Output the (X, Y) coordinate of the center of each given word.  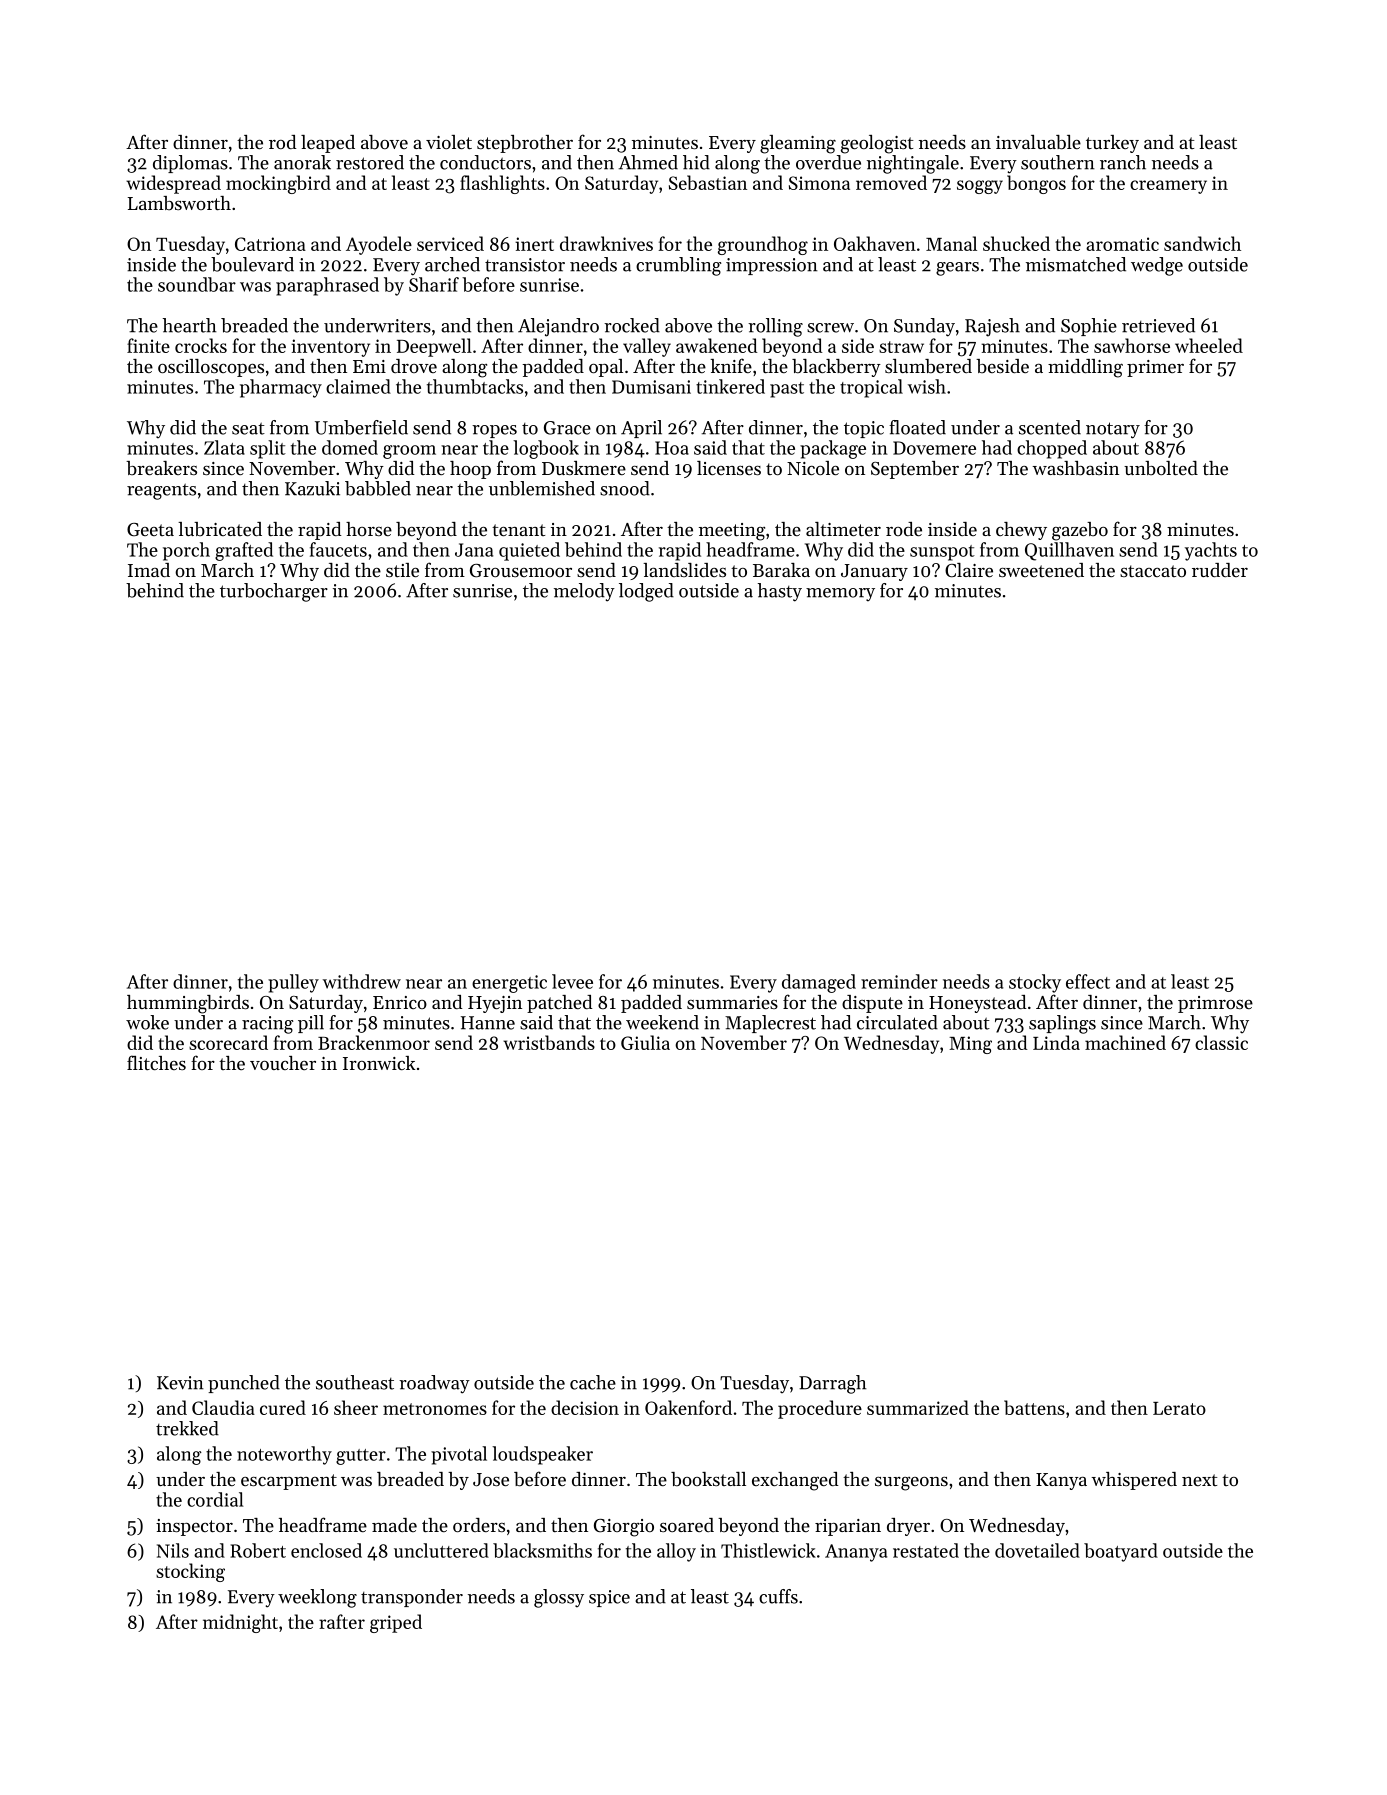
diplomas (190, 164)
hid (696, 162)
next (1199, 1480)
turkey (1112, 144)
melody (584, 592)
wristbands (549, 1042)
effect (1088, 981)
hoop (470, 470)
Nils (173, 1550)
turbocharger (274, 592)
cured (283, 1407)
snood (625, 488)
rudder (1220, 570)
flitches (156, 1062)
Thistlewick (768, 1550)
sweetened (1041, 570)
